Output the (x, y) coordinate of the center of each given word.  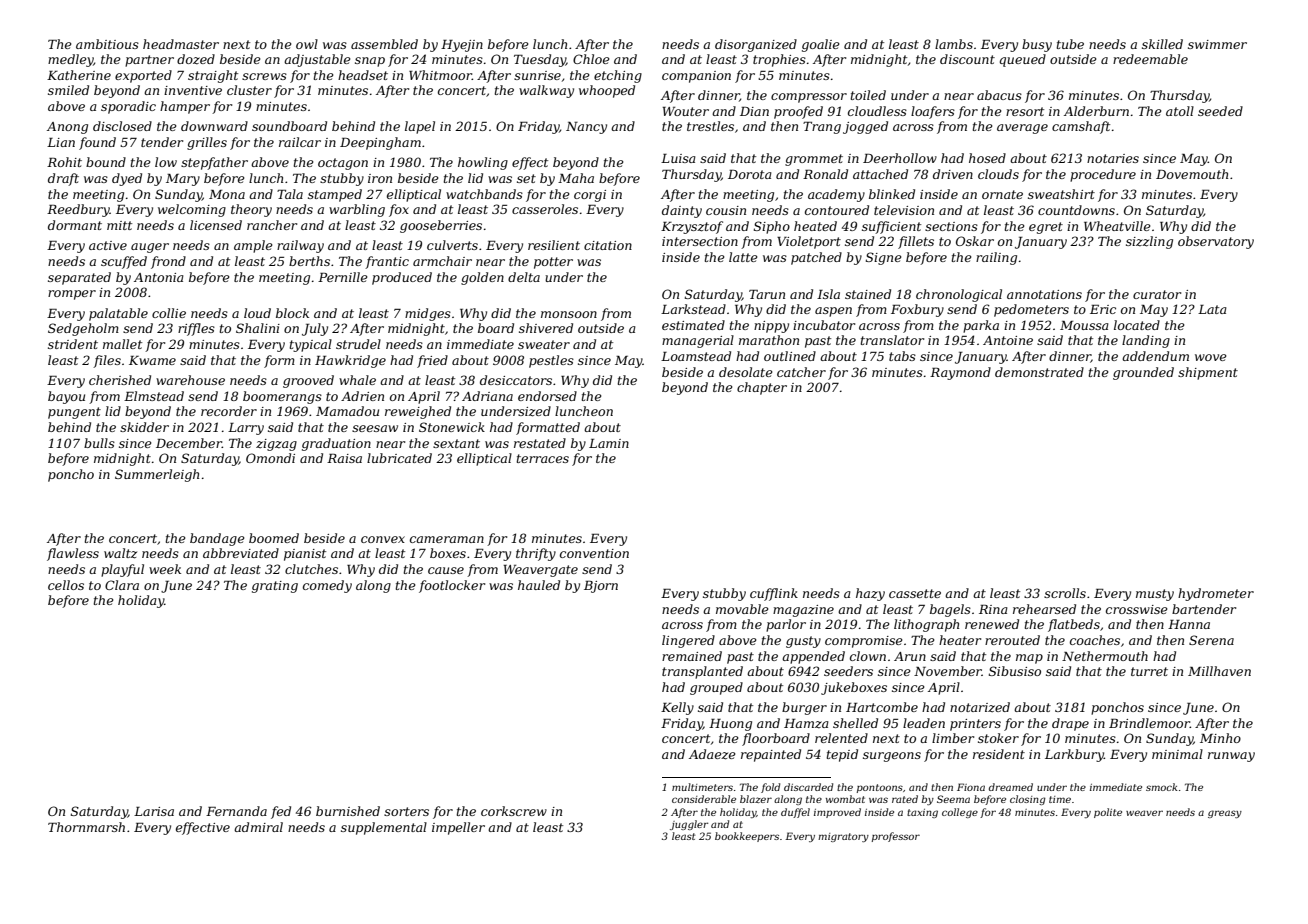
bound (106, 162)
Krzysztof (692, 227)
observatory (1216, 242)
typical (311, 345)
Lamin (609, 443)
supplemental (384, 828)
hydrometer (1216, 594)
